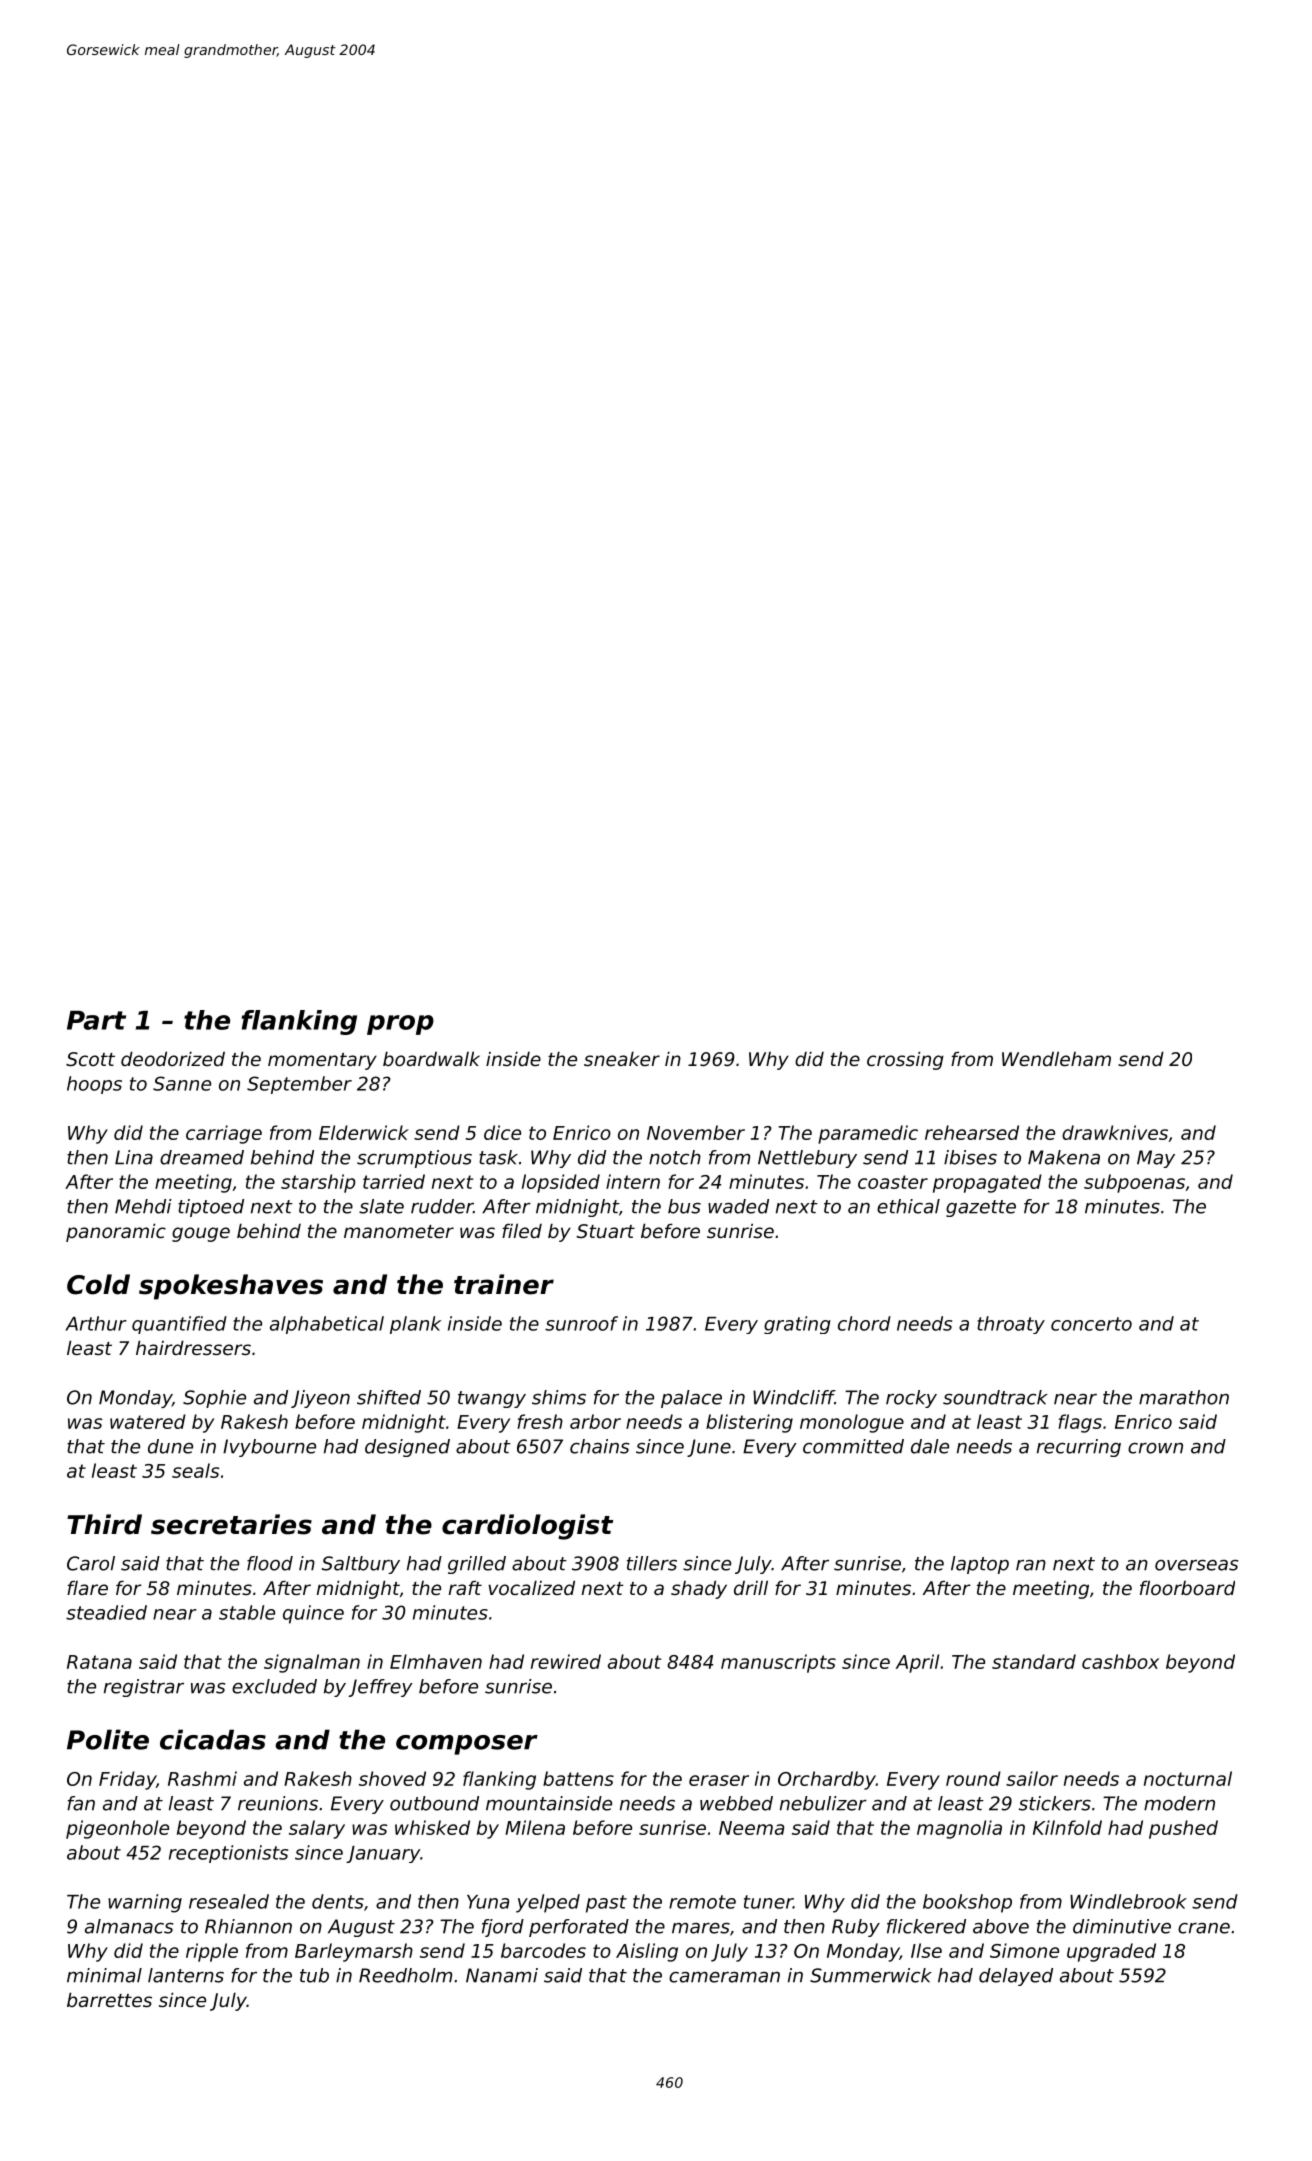 The width and height of the screenshot is (1312, 2161). I want to click on drawknives, so click(1115, 1132).
